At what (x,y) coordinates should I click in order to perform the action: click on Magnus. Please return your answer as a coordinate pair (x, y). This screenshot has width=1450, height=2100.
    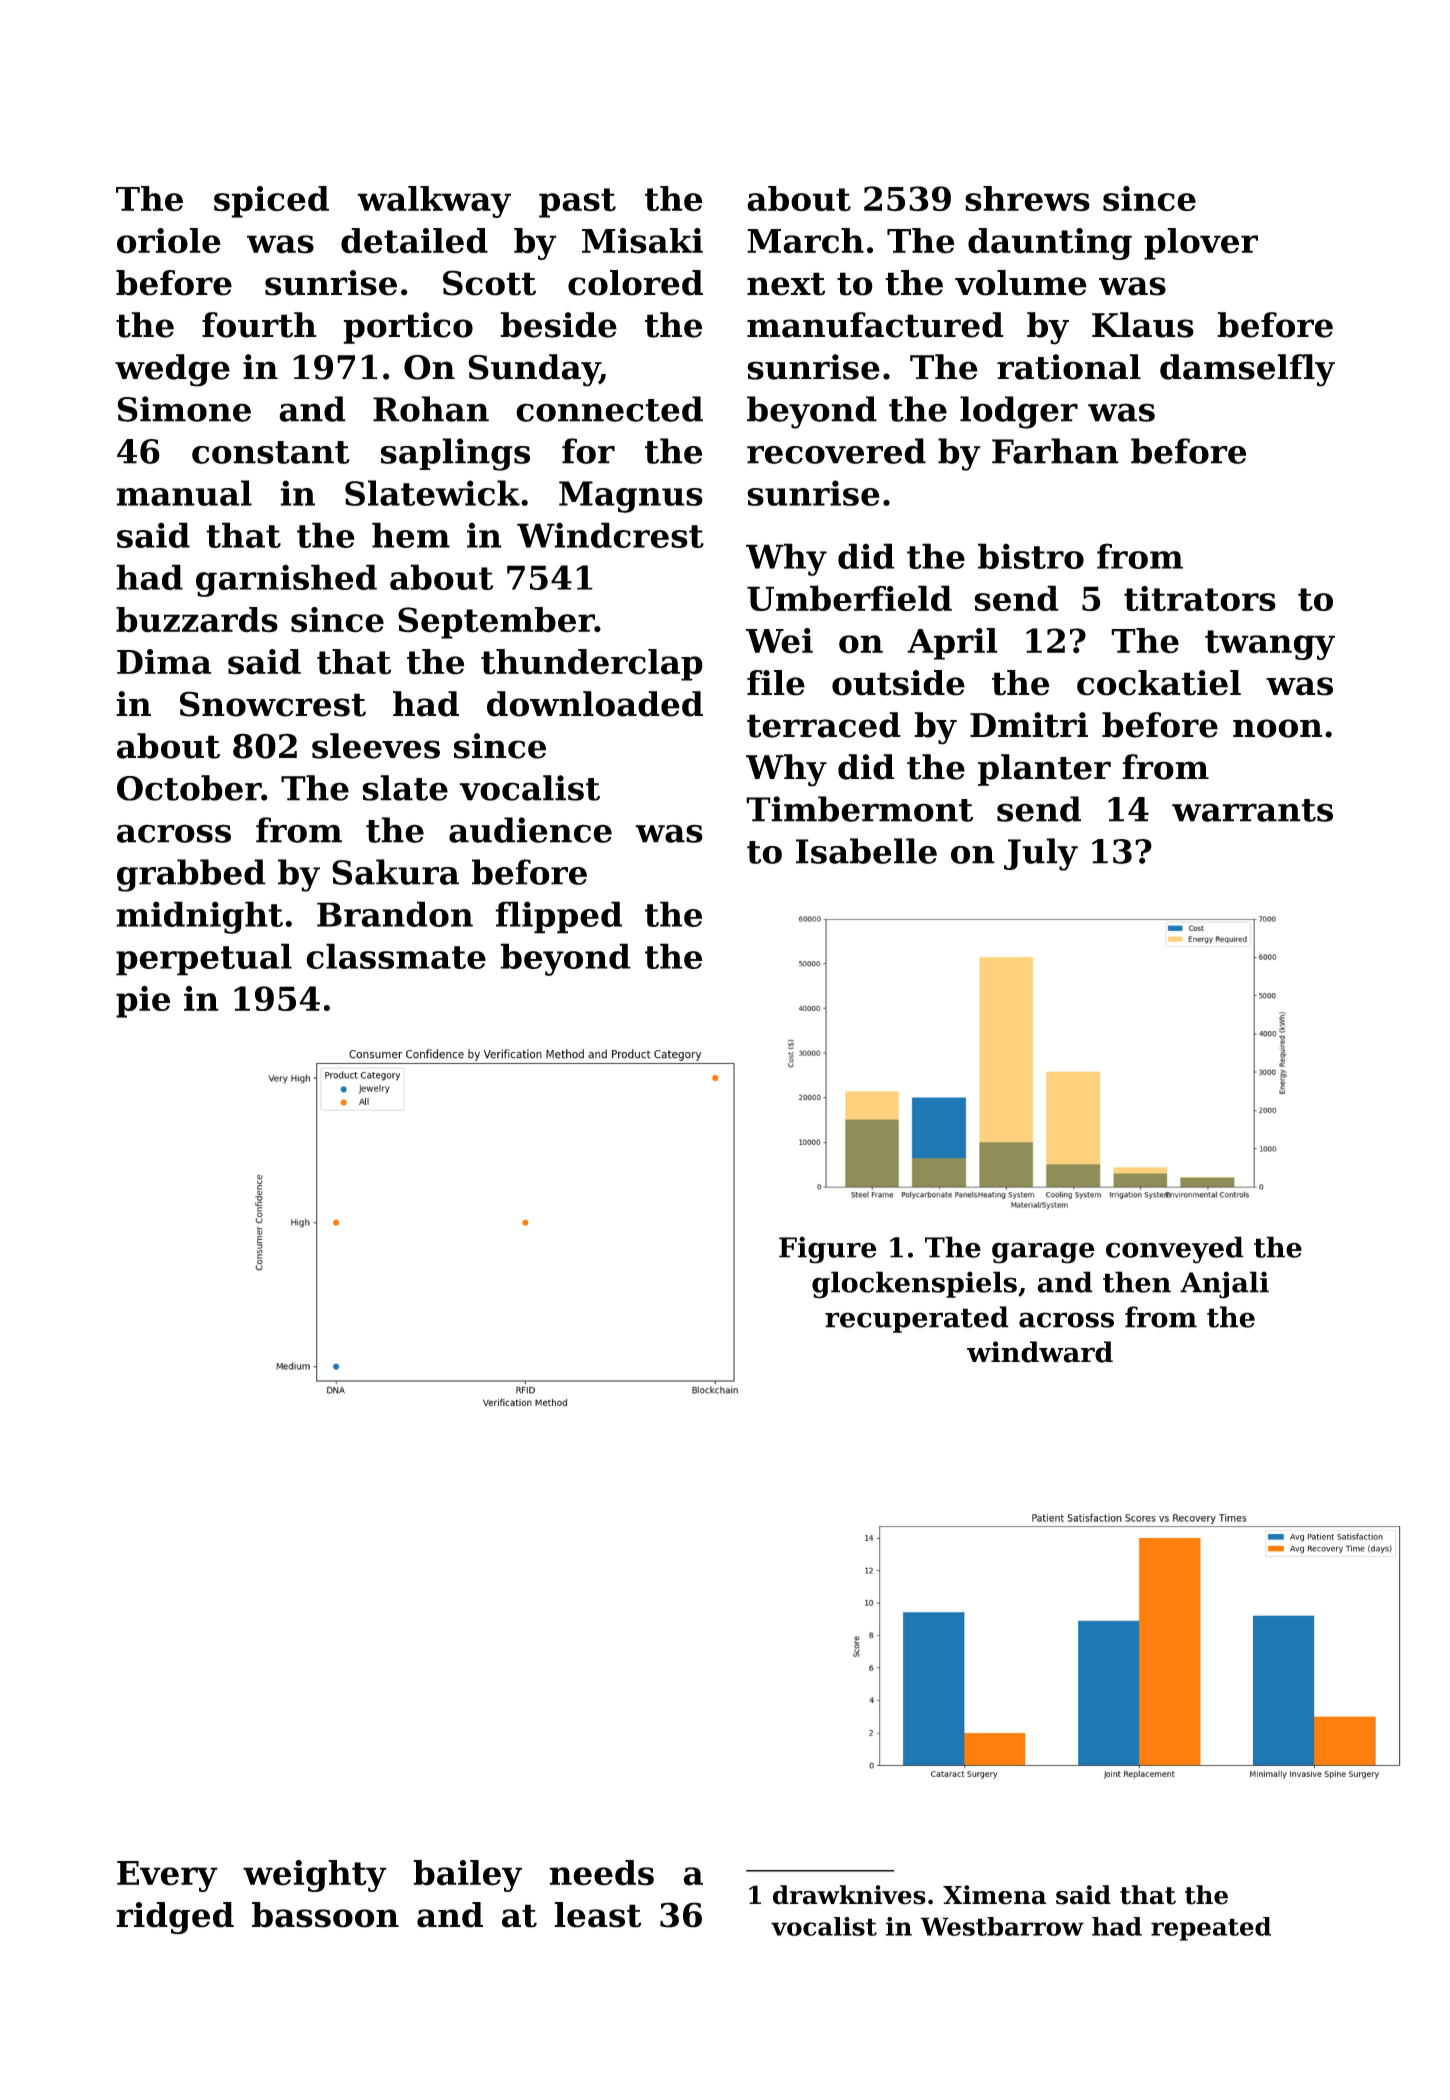
    Looking at the image, I should click on (631, 497).
